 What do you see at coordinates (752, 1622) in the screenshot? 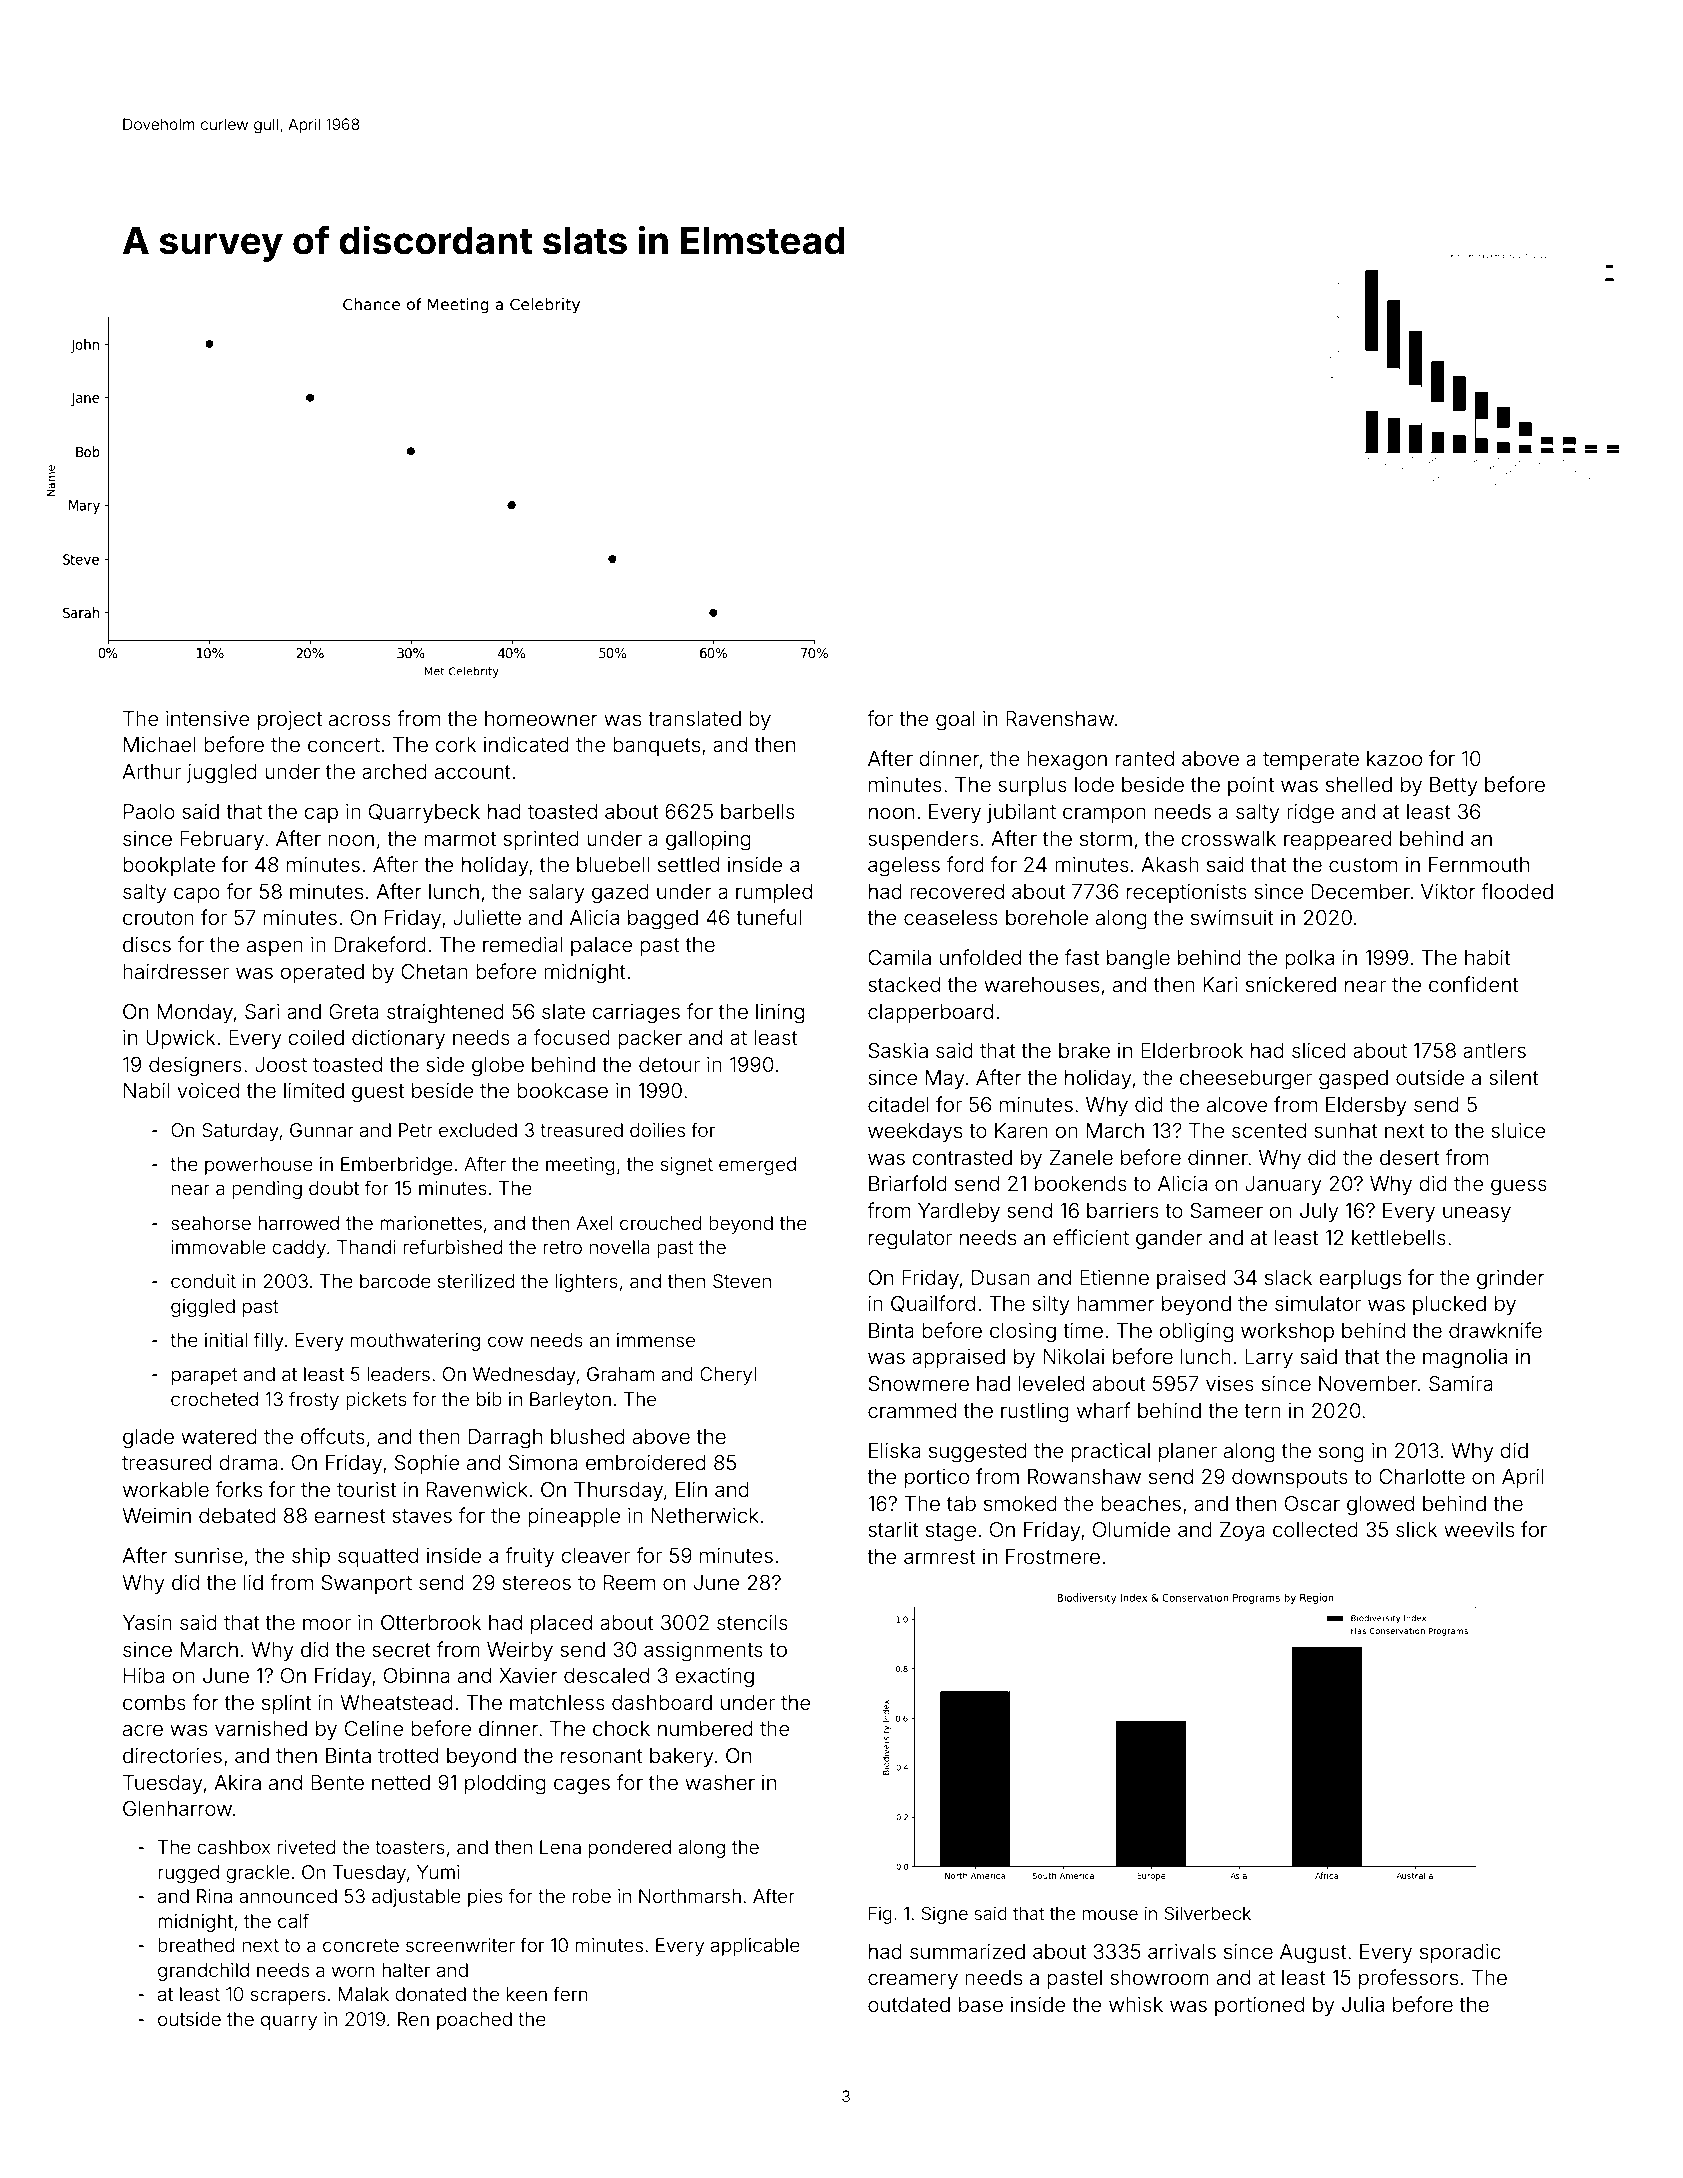
I see `stencils` at bounding box center [752, 1622].
